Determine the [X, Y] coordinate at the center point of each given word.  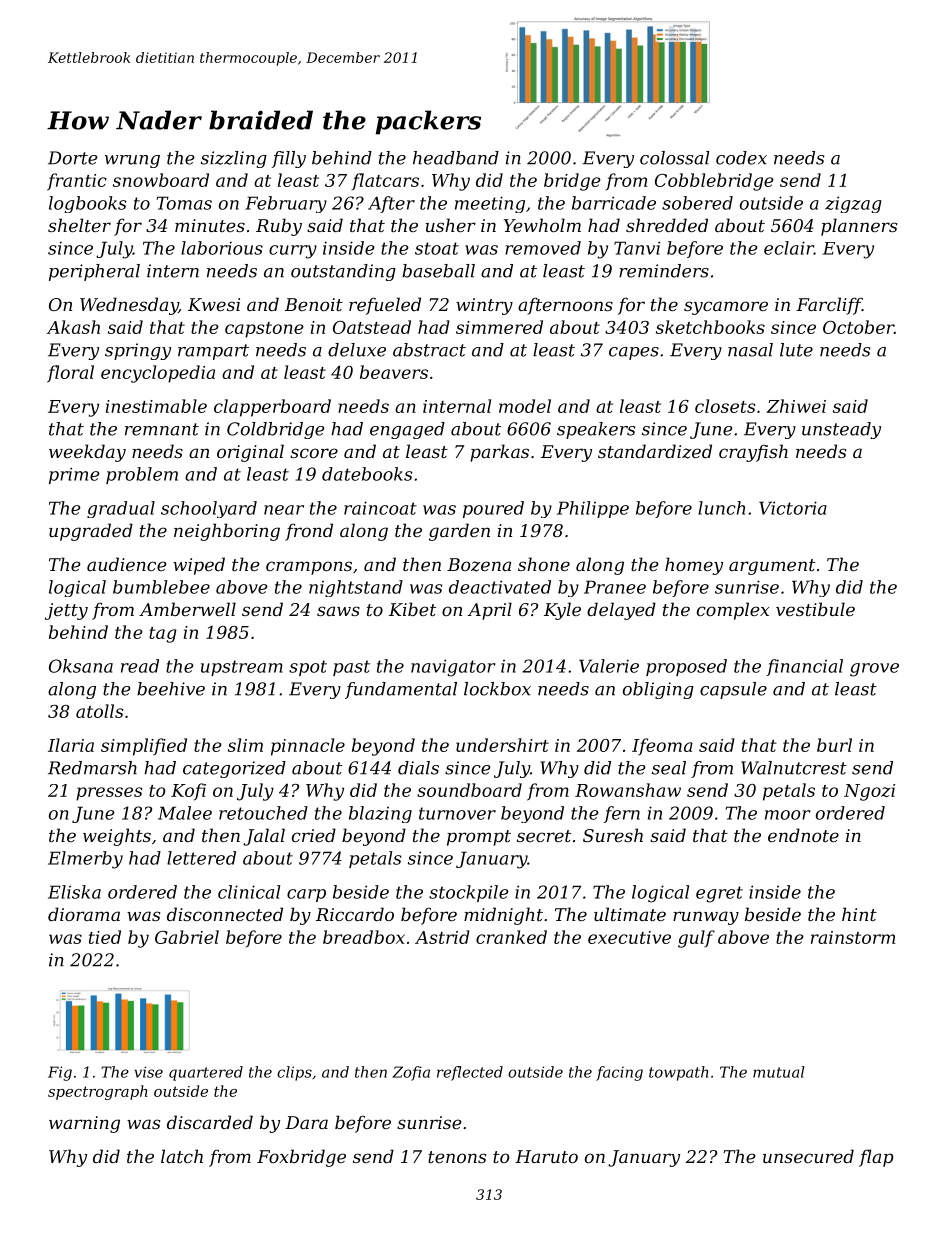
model [525, 406]
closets [725, 406]
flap [876, 1158]
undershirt [502, 745]
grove [874, 670]
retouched [263, 813]
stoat [437, 248]
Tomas [184, 203]
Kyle [562, 611]
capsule [733, 690]
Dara [306, 1122]
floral [70, 374]
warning [84, 1124]
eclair [789, 248]
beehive [171, 689]
